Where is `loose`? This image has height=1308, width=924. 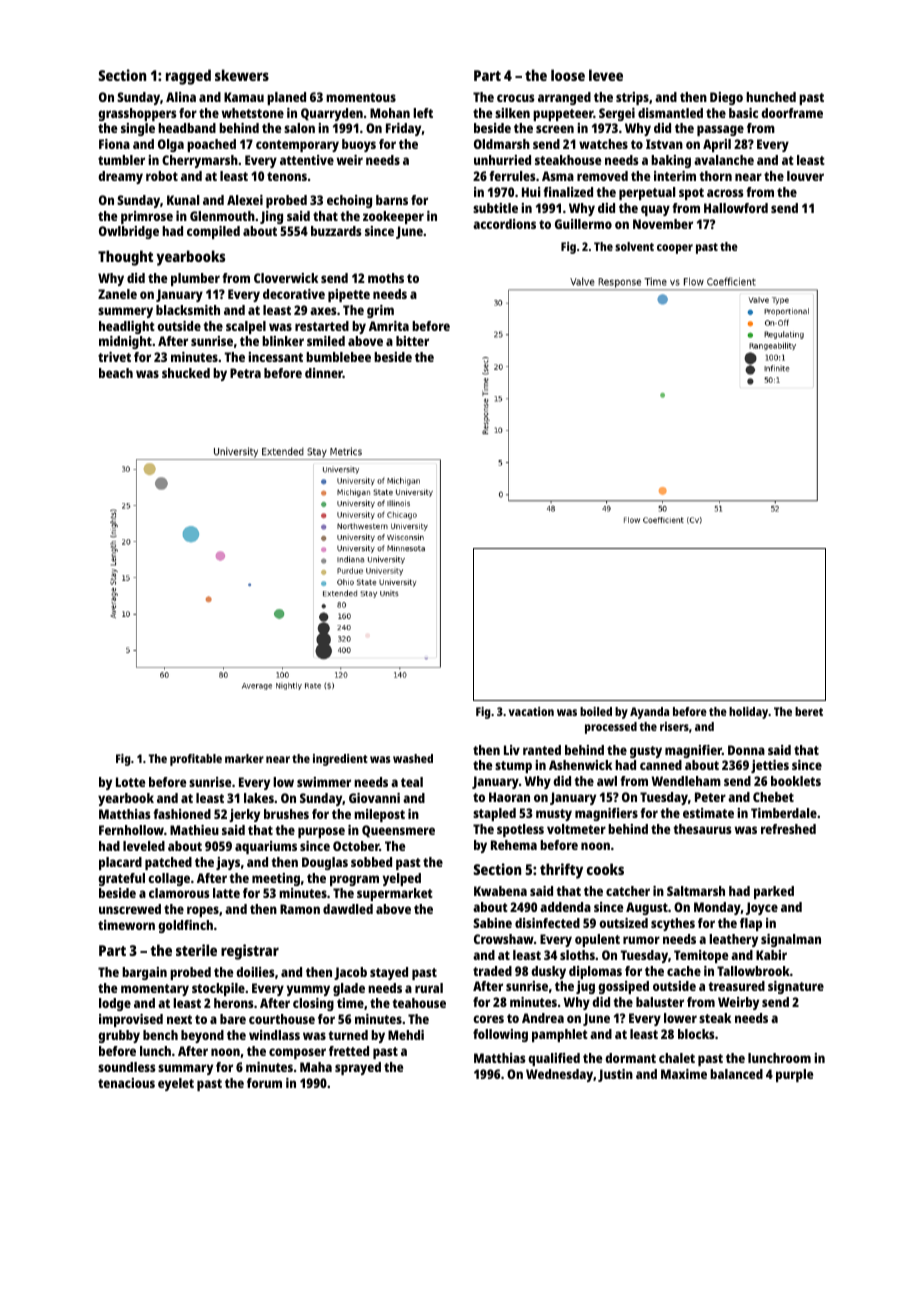 loose is located at coordinates (568, 75).
